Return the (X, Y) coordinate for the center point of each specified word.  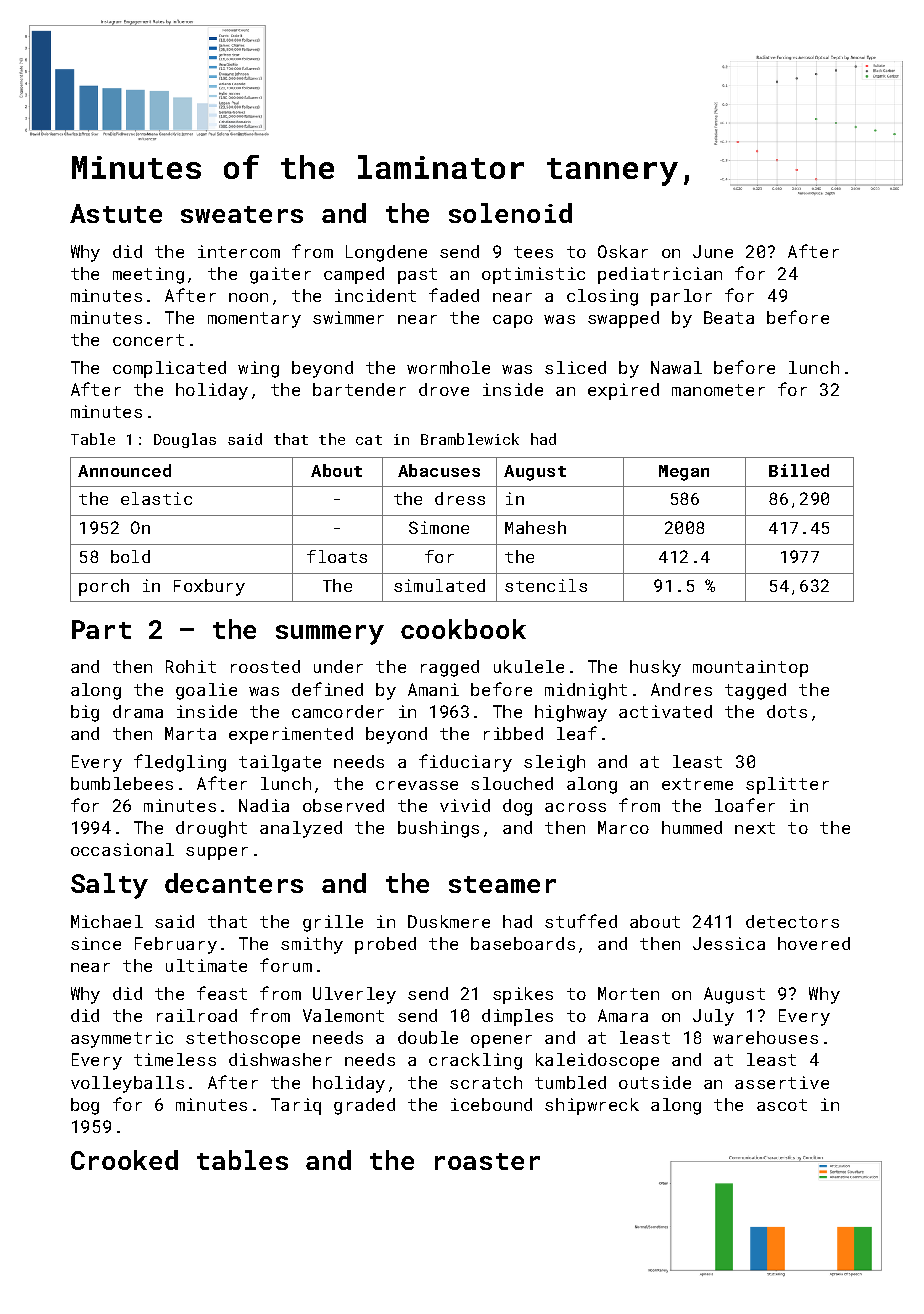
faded (454, 295)
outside (655, 1082)
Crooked (124, 1160)
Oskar (623, 251)
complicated (169, 369)
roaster (487, 1161)
